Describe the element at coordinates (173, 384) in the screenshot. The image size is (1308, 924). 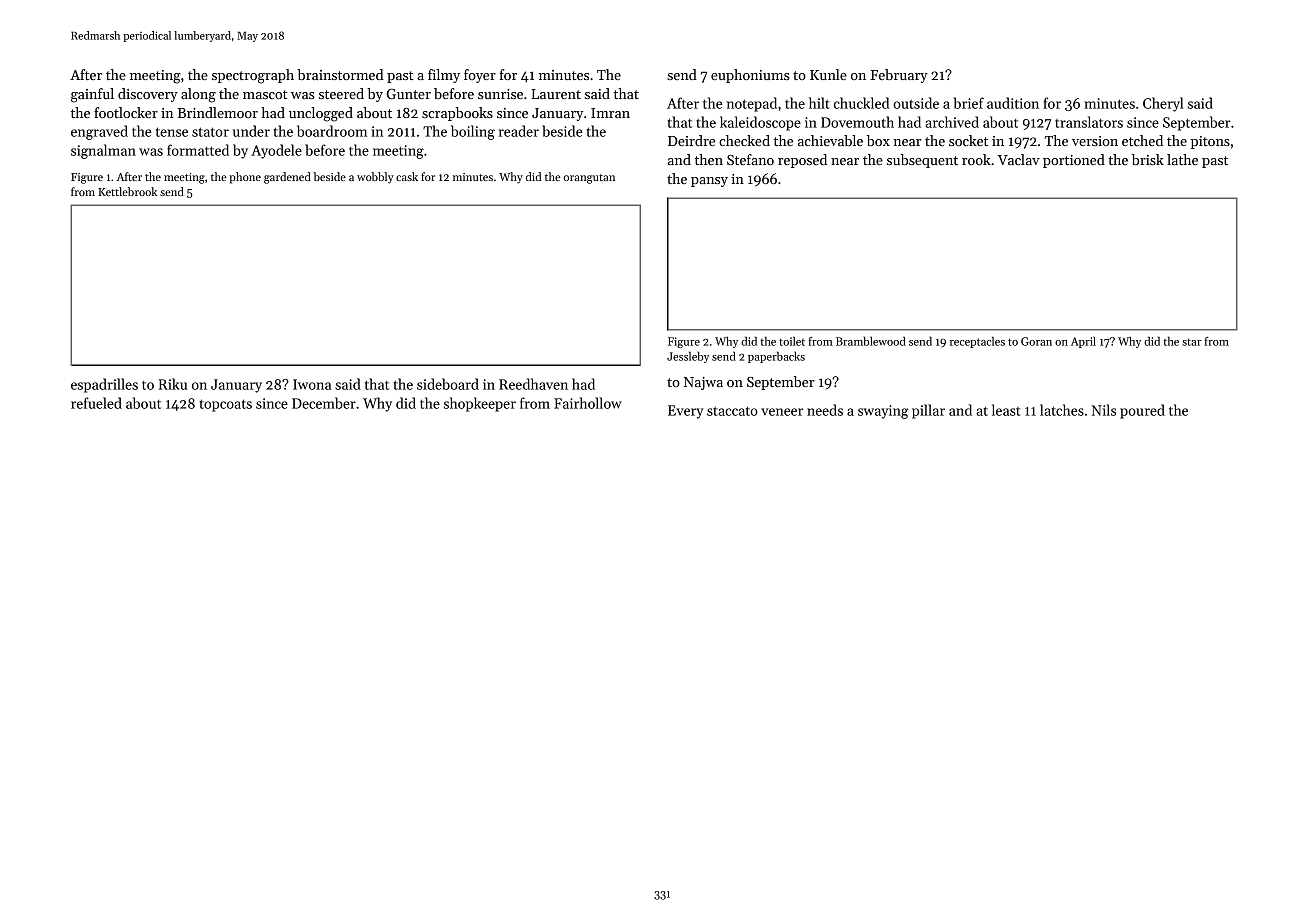
I see `Riku` at that location.
